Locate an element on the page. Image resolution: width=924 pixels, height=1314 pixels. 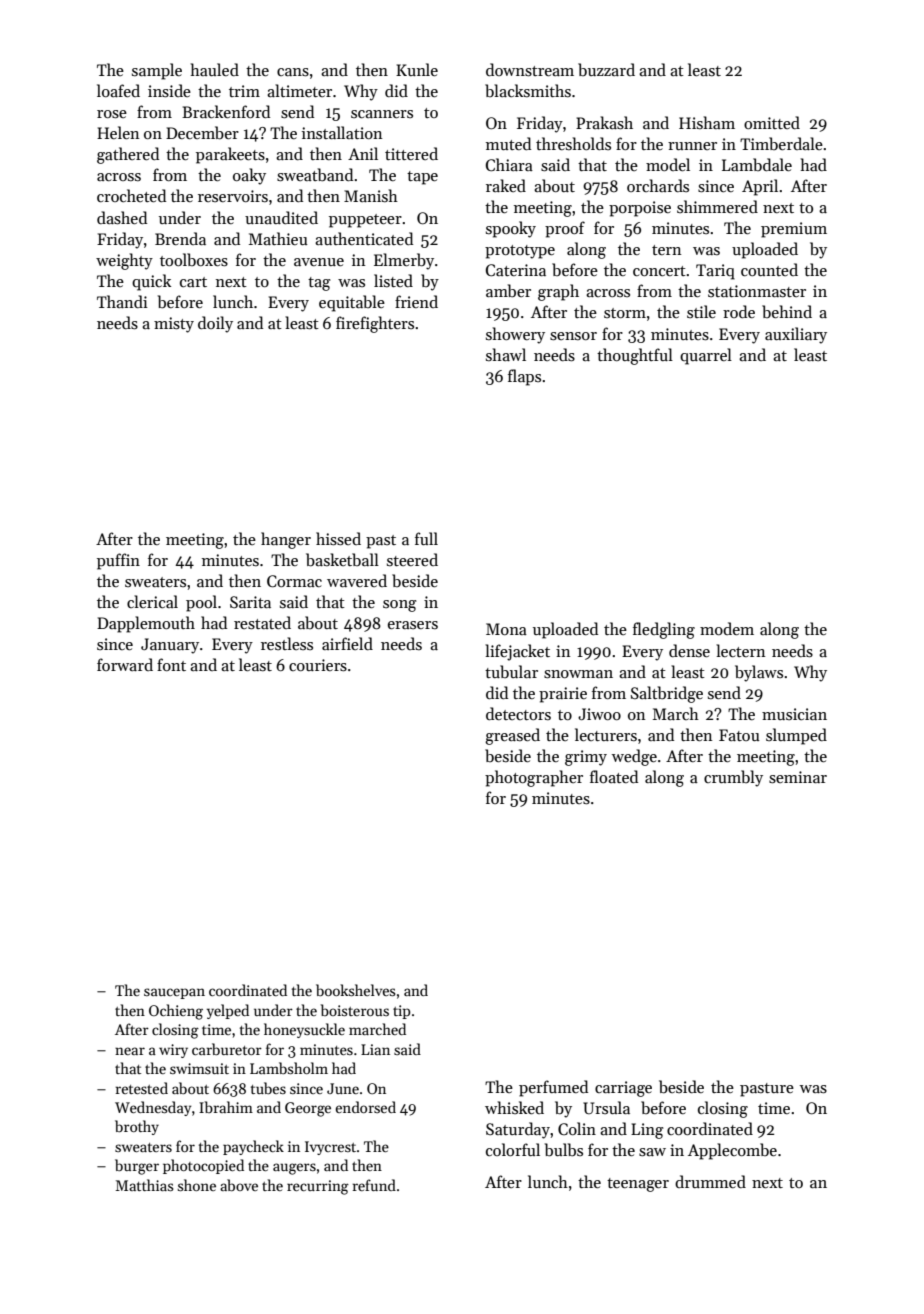
parakeets is located at coordinates (230, 155).
